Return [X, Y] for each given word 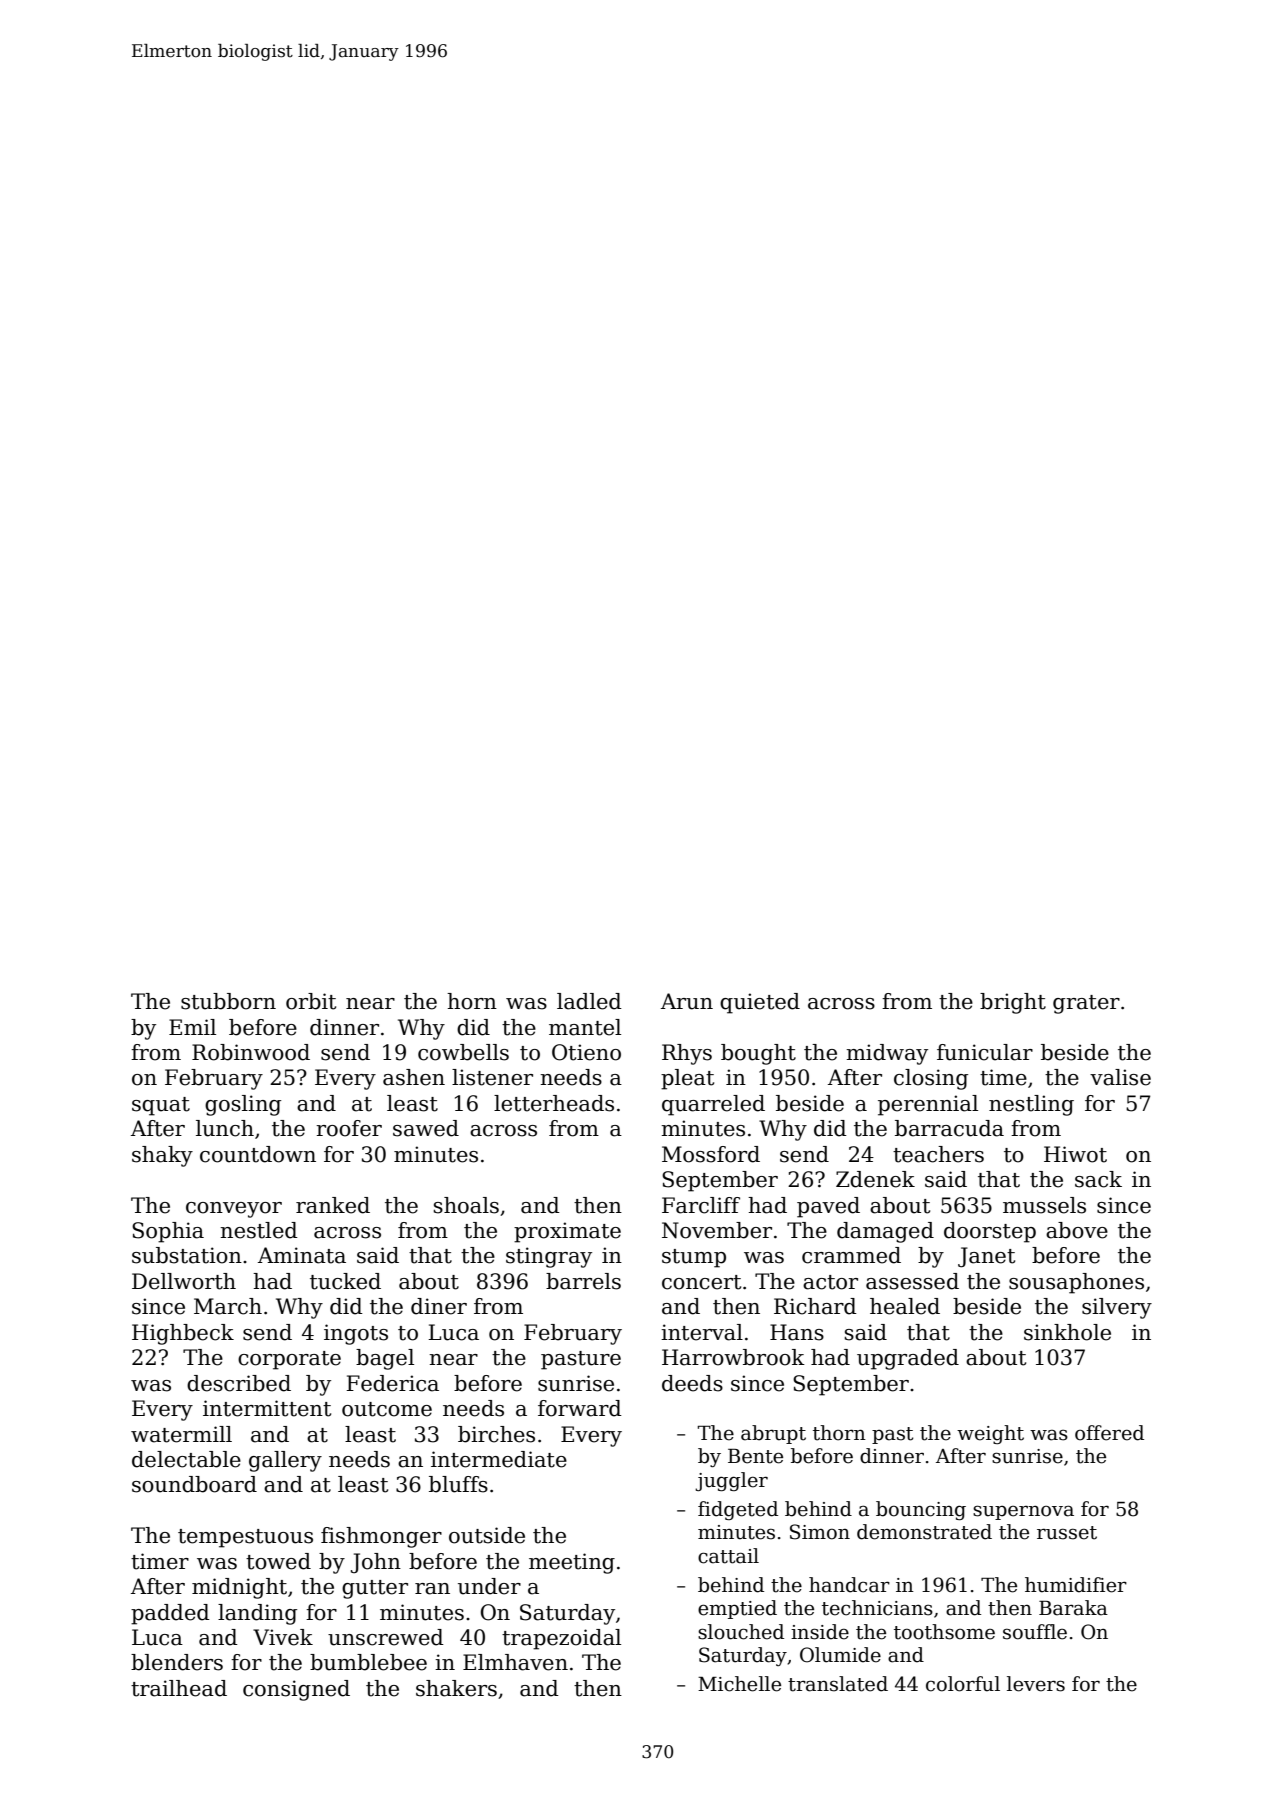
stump [694, 1258]
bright [1013, 1003]
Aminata [302, 1255]
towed [278, 1561]
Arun [687, 1001]
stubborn [228, 1001]
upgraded [908, 1359]
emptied [737, 1609]
